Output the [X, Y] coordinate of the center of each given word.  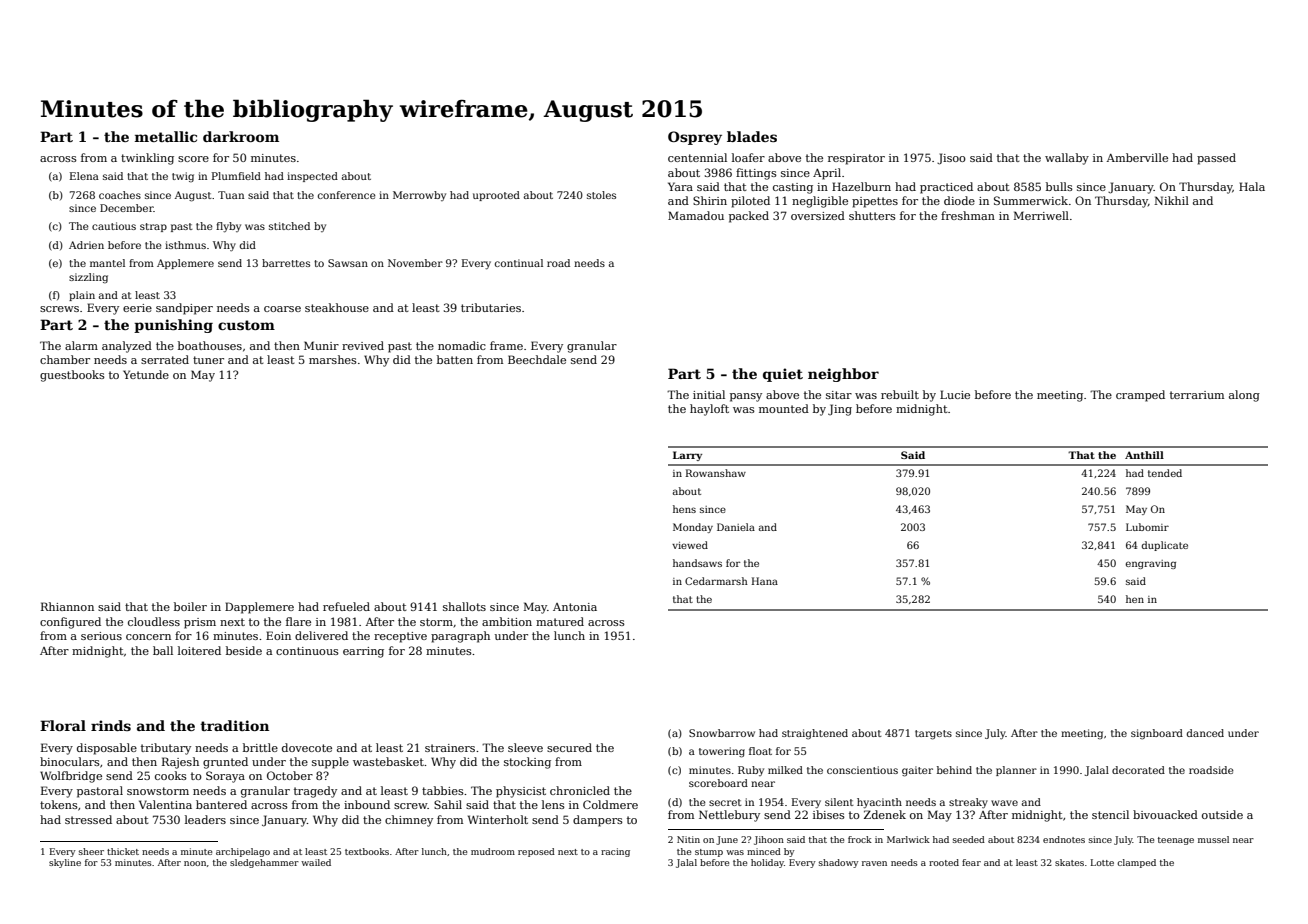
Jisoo [951, 159]
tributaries [491, 307]
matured [560, 621]
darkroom [241, 136]
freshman [968, 215]
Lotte [1102, 862]
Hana [765, 581]
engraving [1151, 564]
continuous [307, 651]
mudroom [493, 851]
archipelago [243, 852]
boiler [190, 606]
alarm [81, 345]
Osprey [695, 138]
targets [933, 735]
